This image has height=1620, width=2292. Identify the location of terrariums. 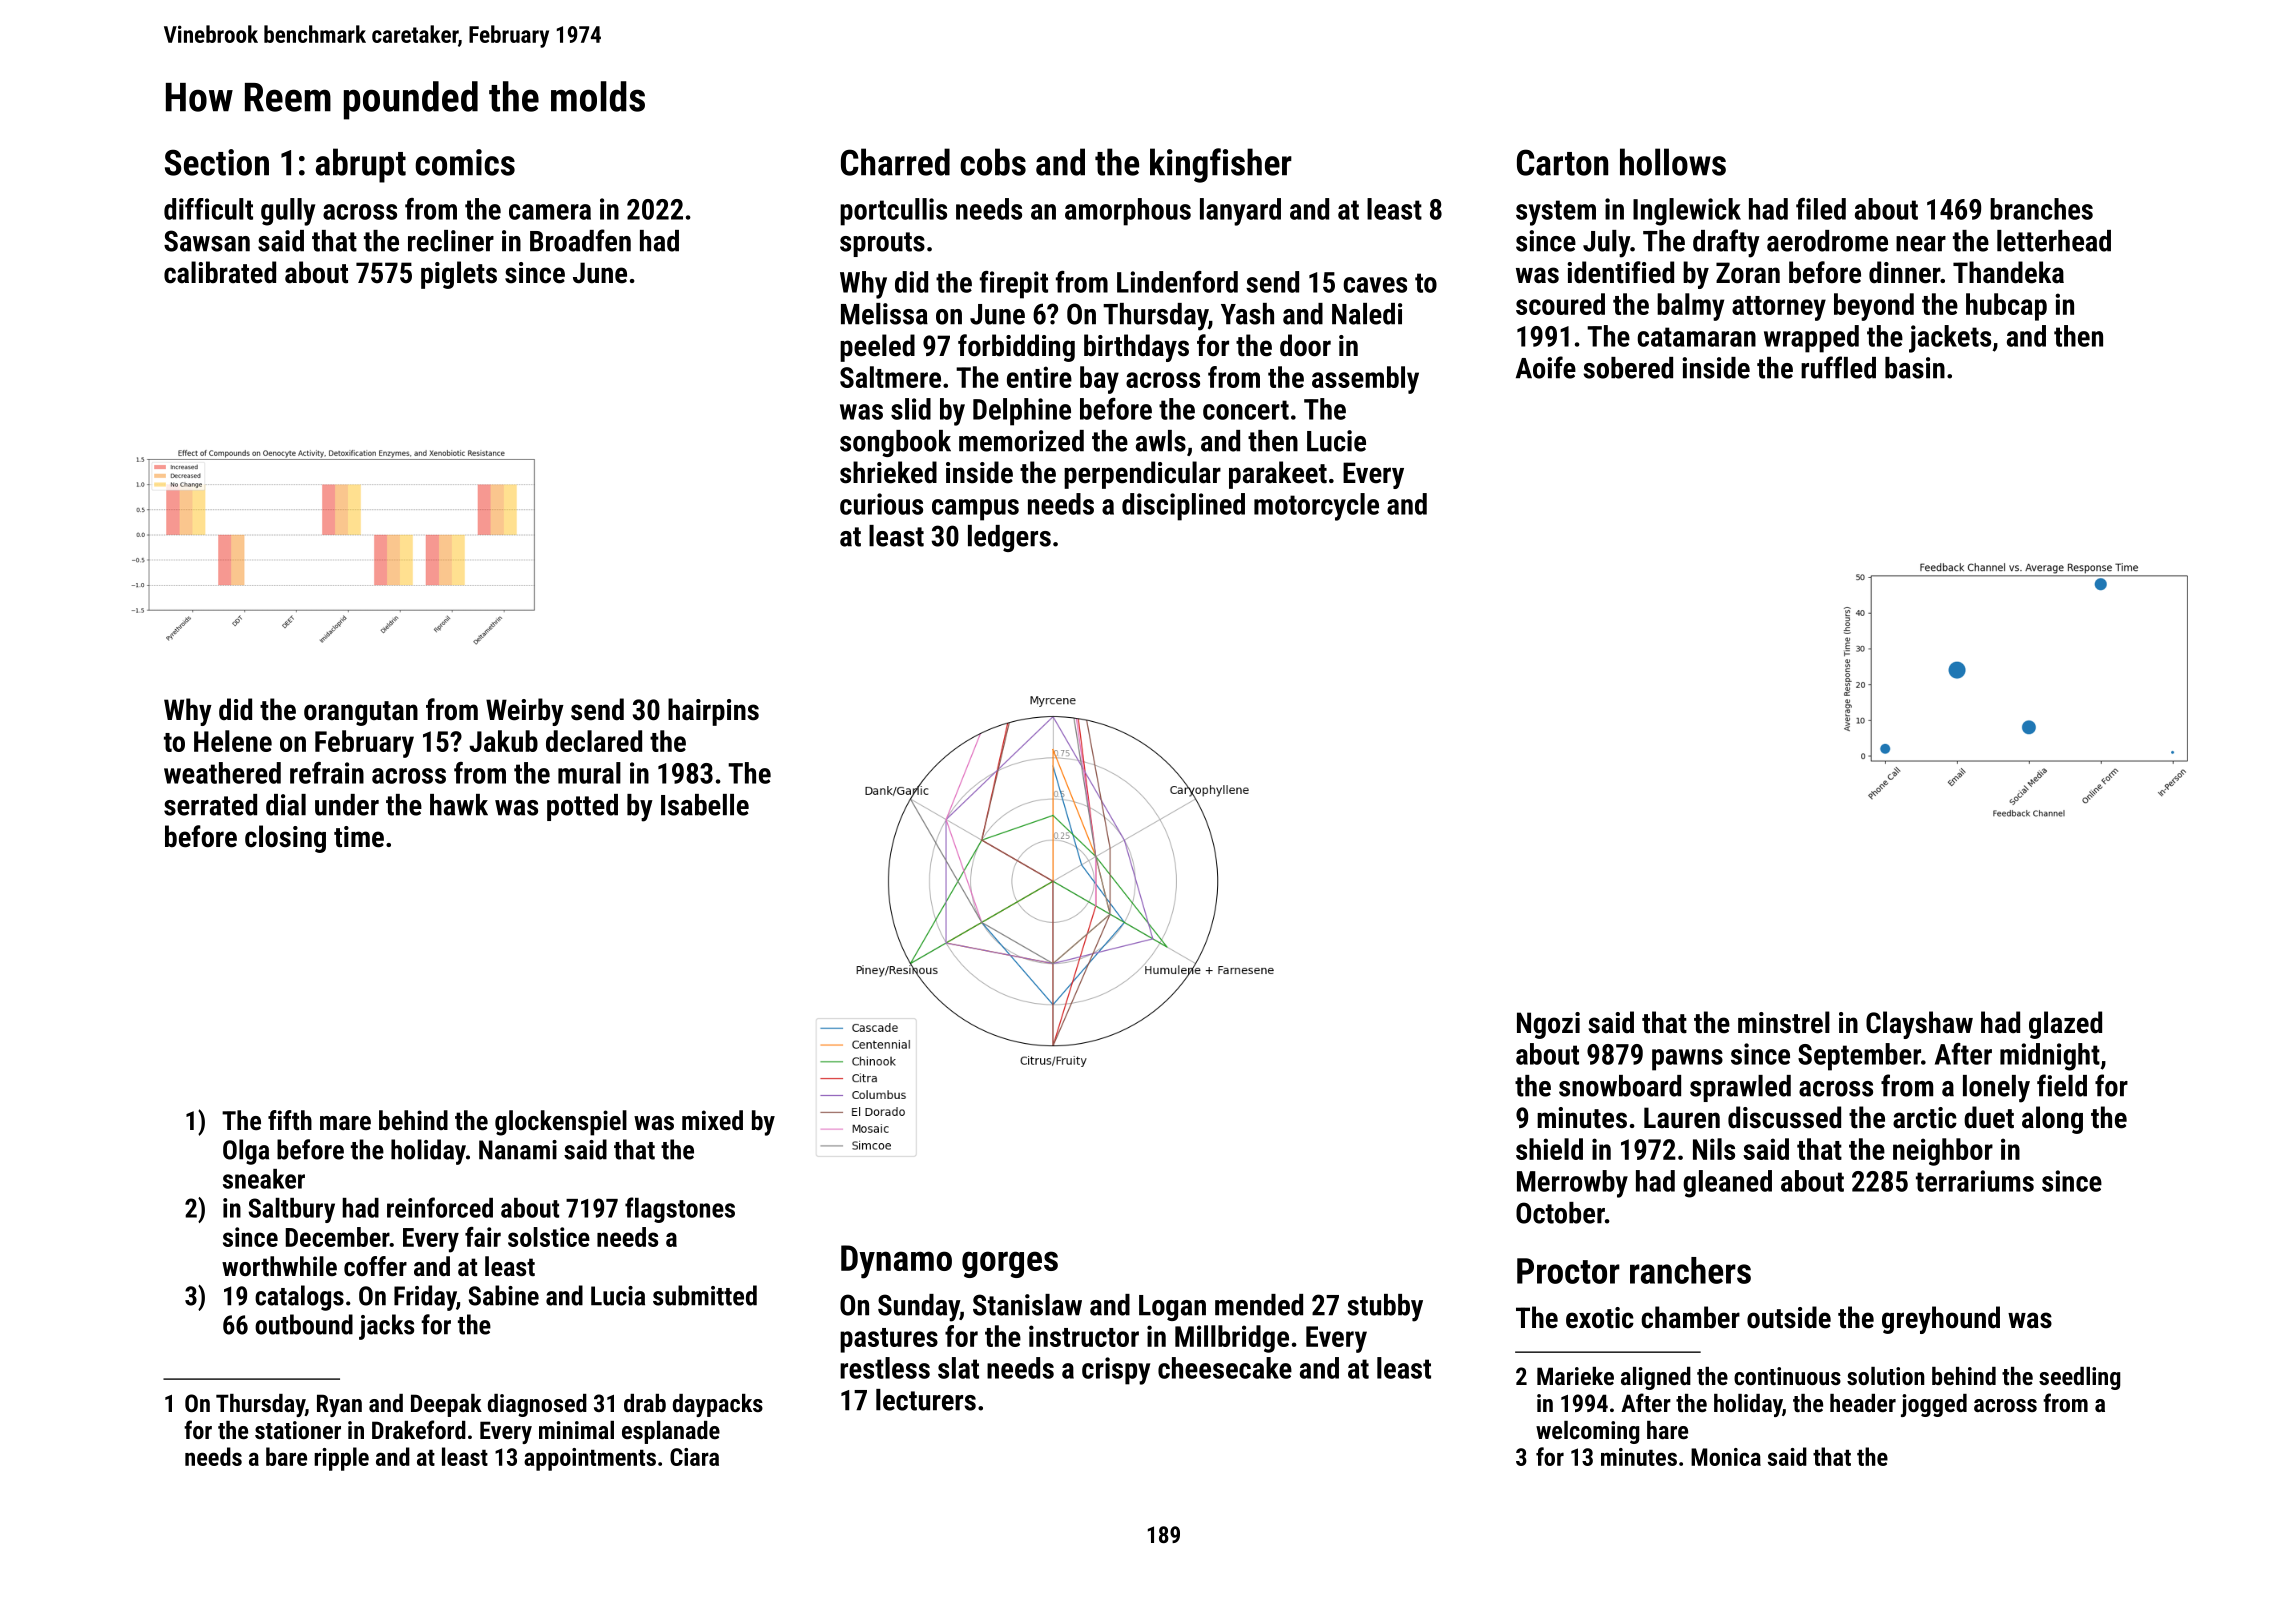
(1975, 1181).
